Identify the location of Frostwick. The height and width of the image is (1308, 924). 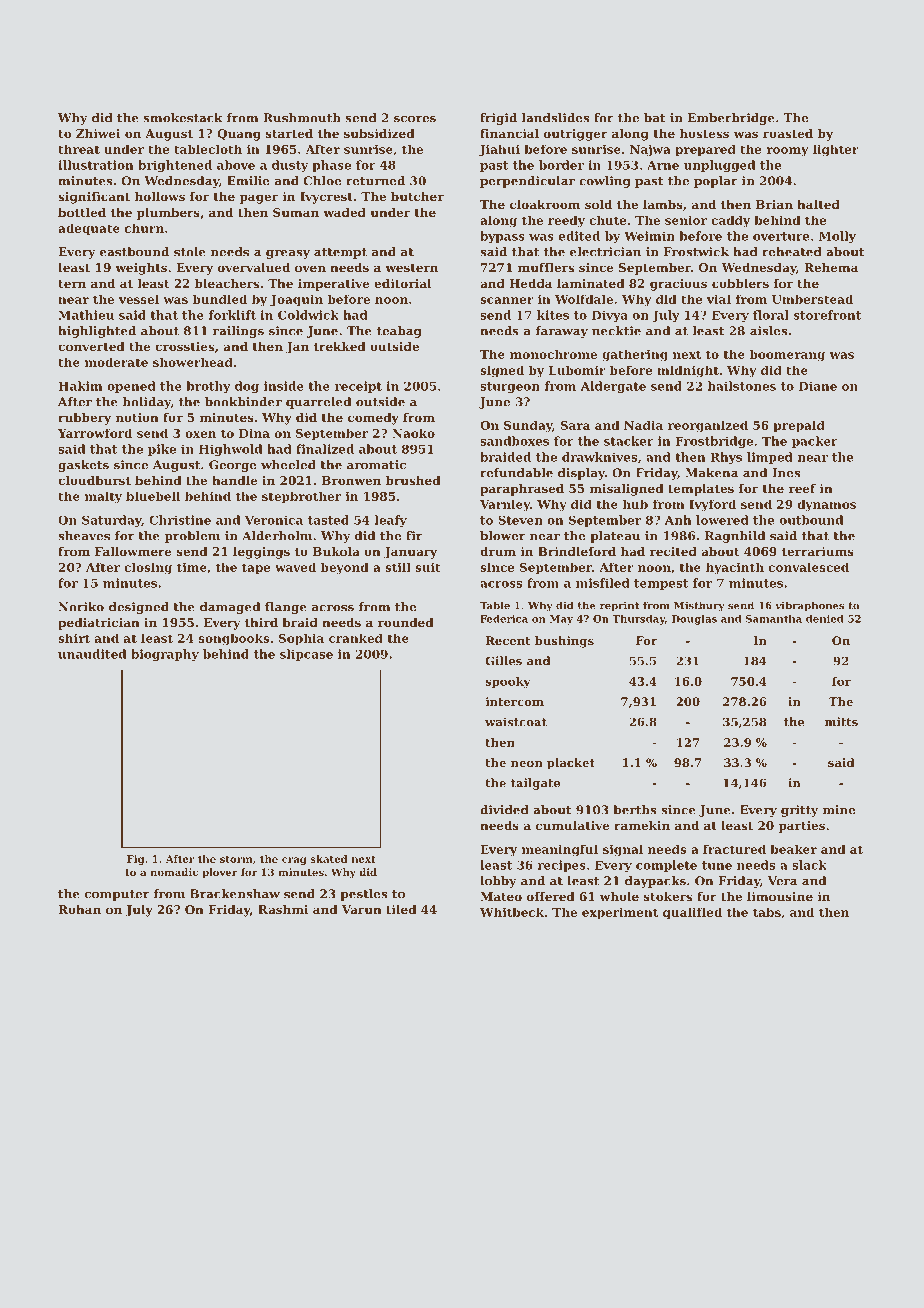
(696, 252).
